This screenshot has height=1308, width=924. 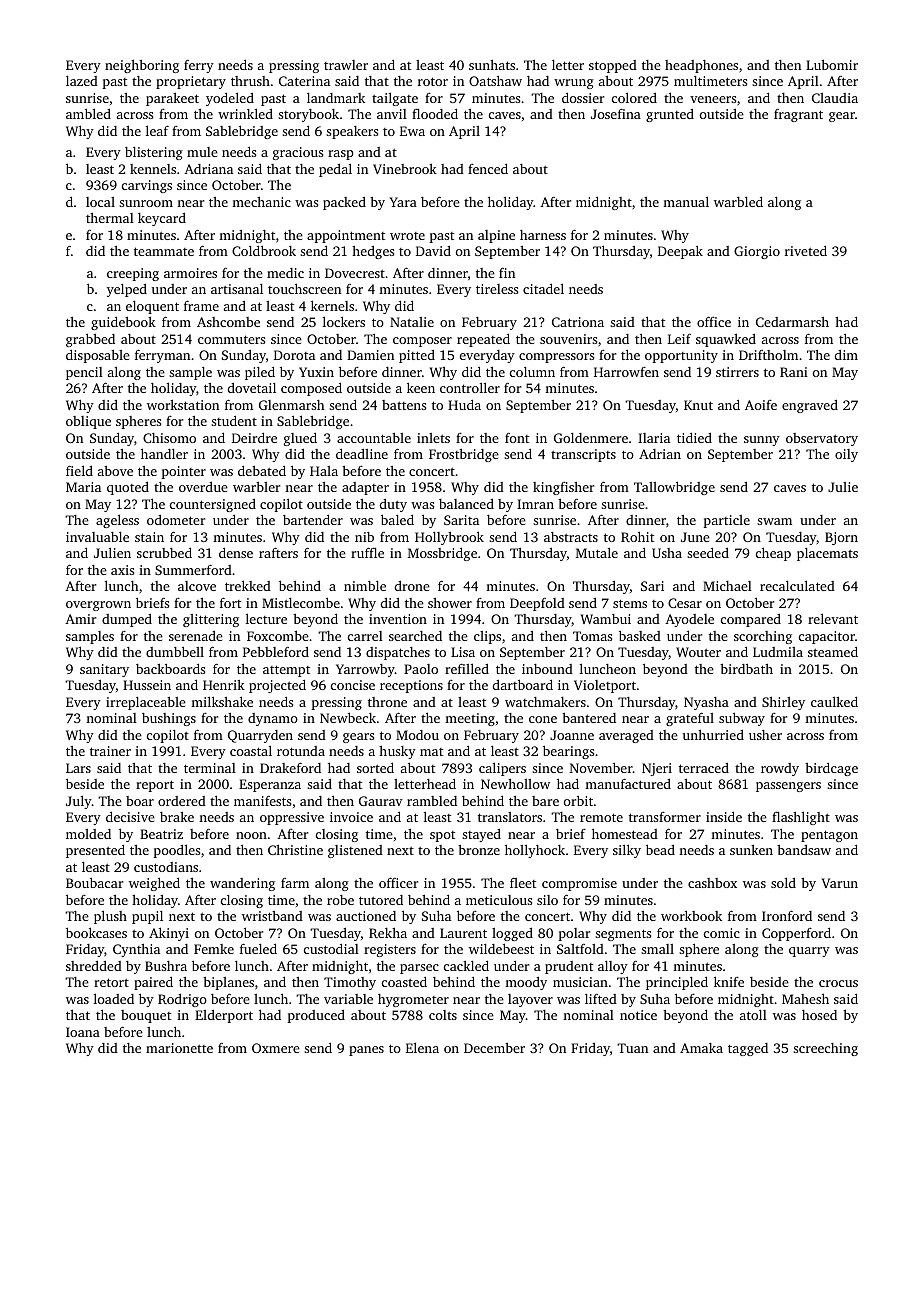 I want to click on plush, so click(x=110, y=917).
